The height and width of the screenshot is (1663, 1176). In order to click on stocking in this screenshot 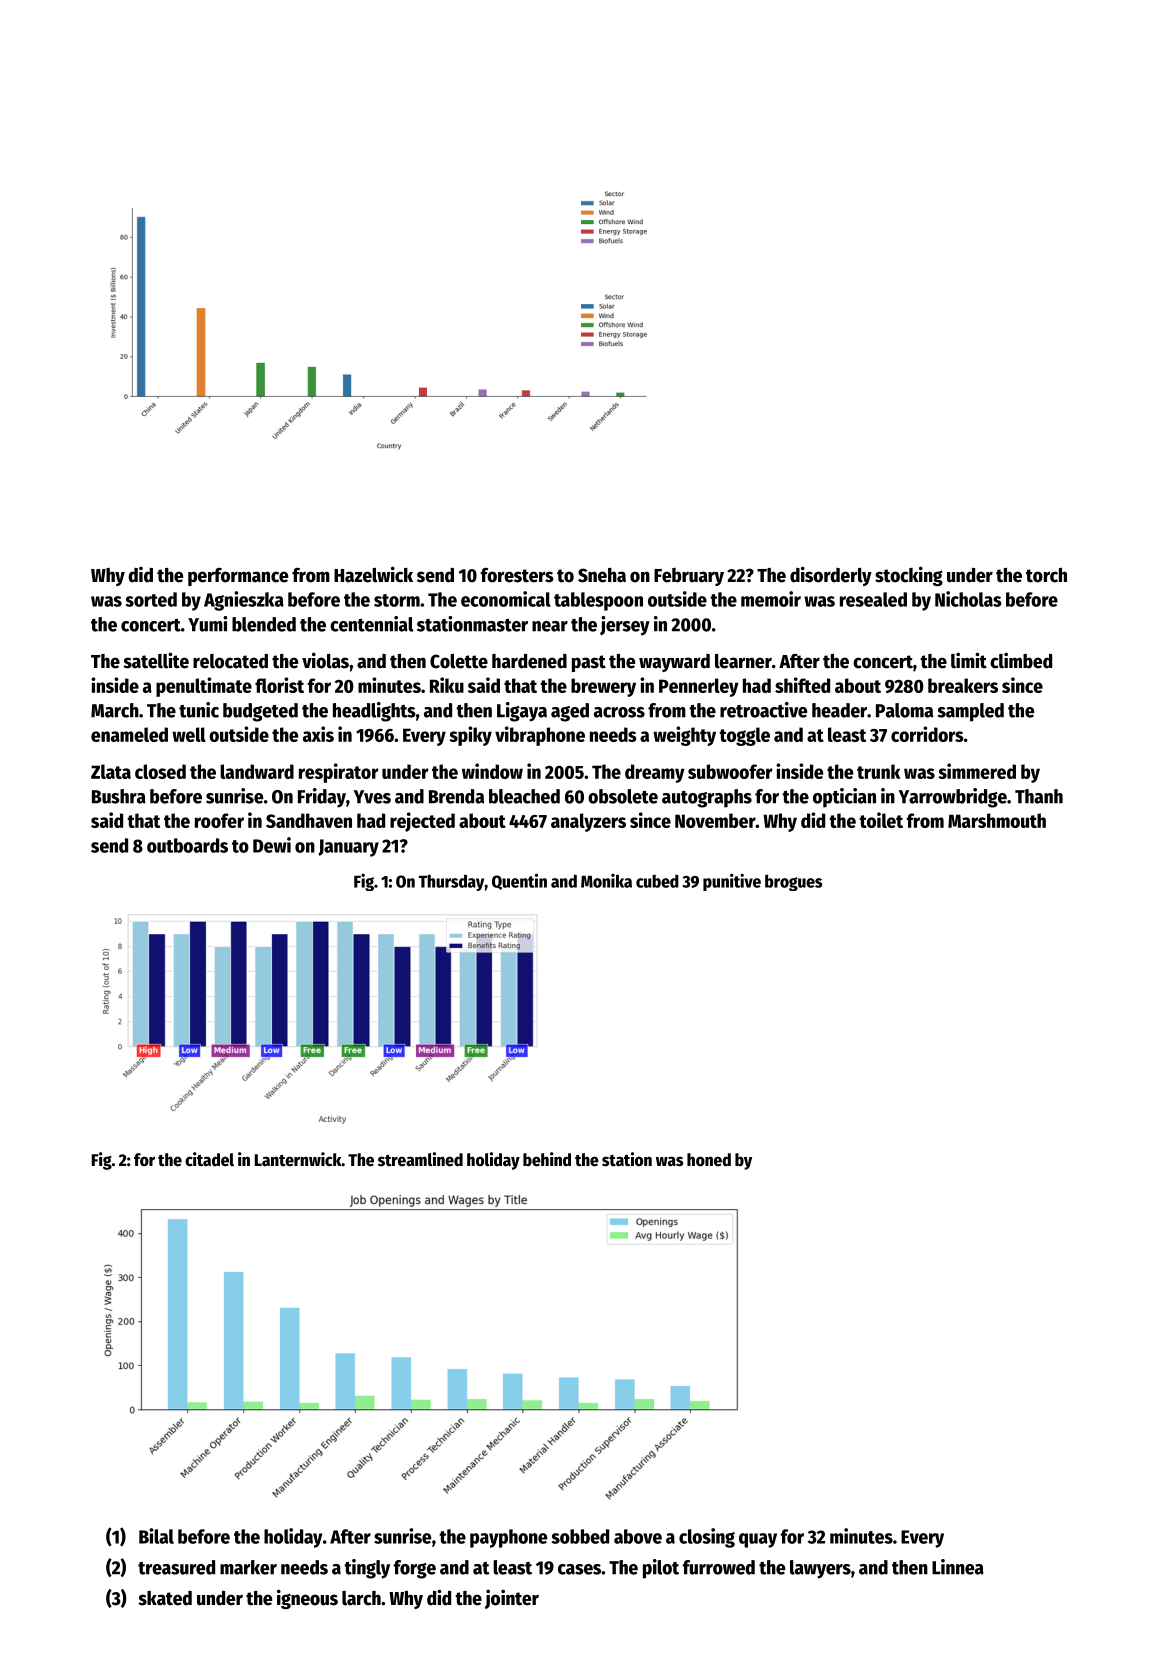, I will do `click(909, 576)`.
